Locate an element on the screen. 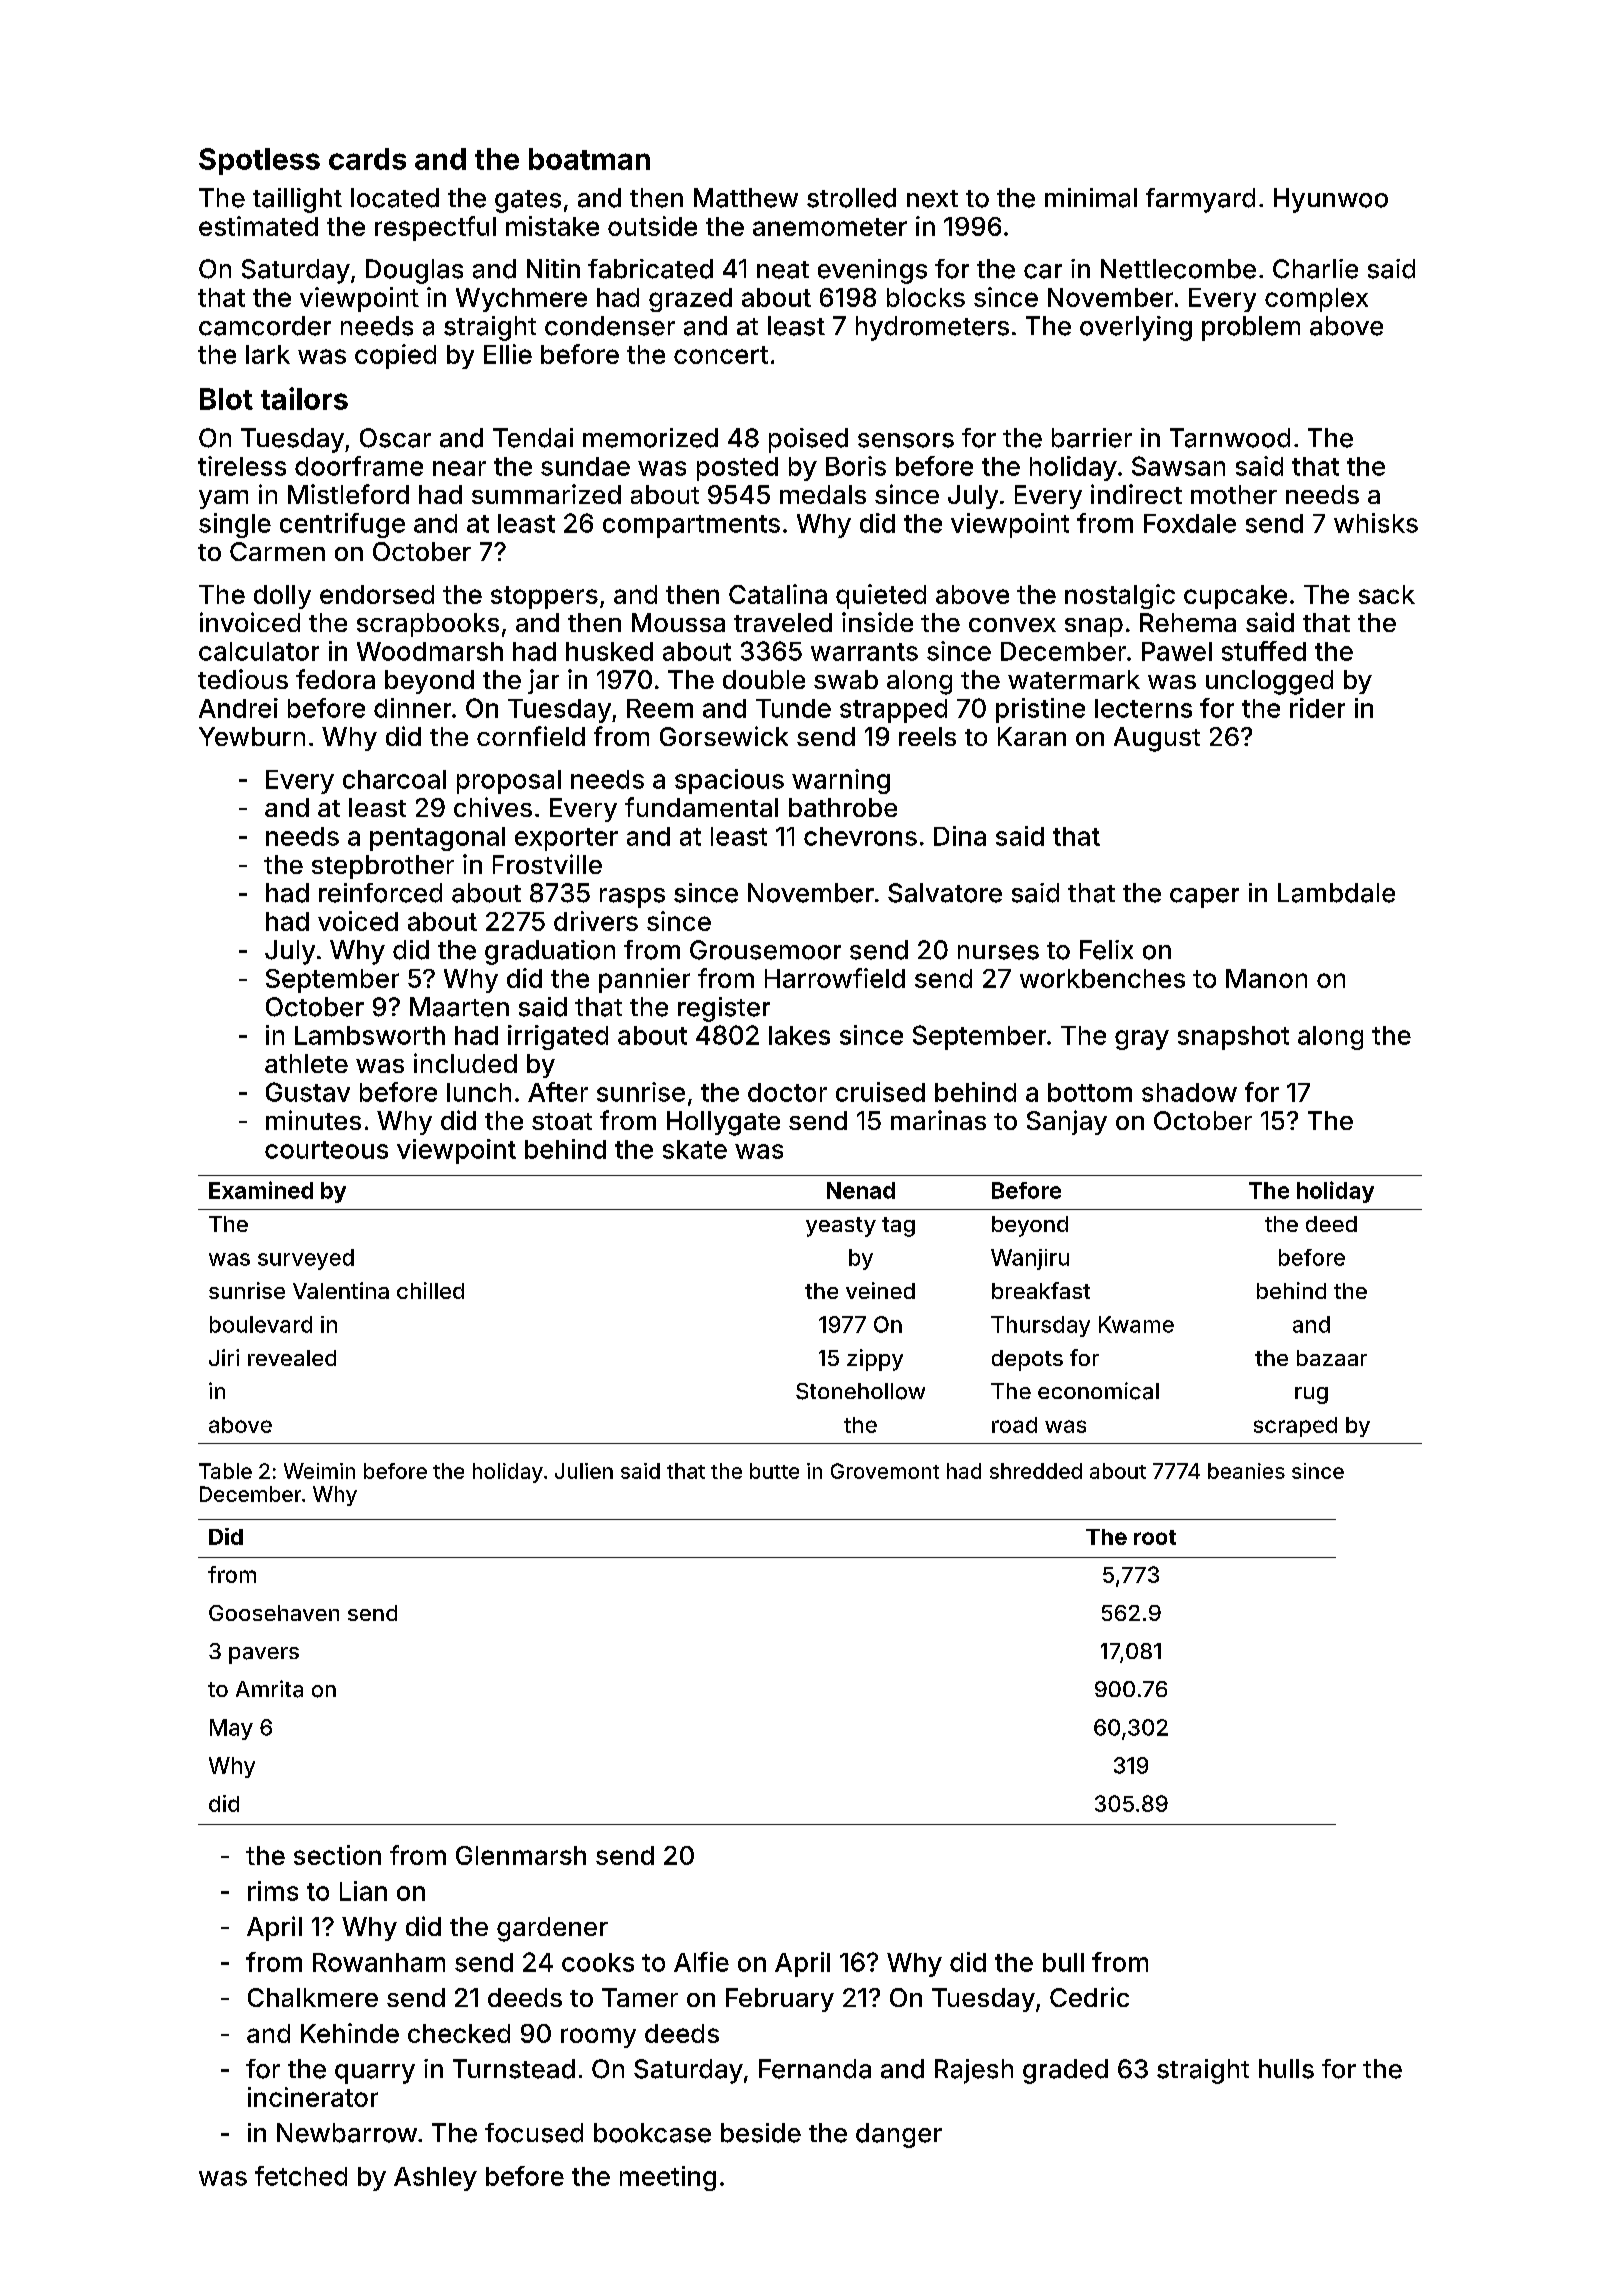  stuffed is located at coordinates (1264, 651).
